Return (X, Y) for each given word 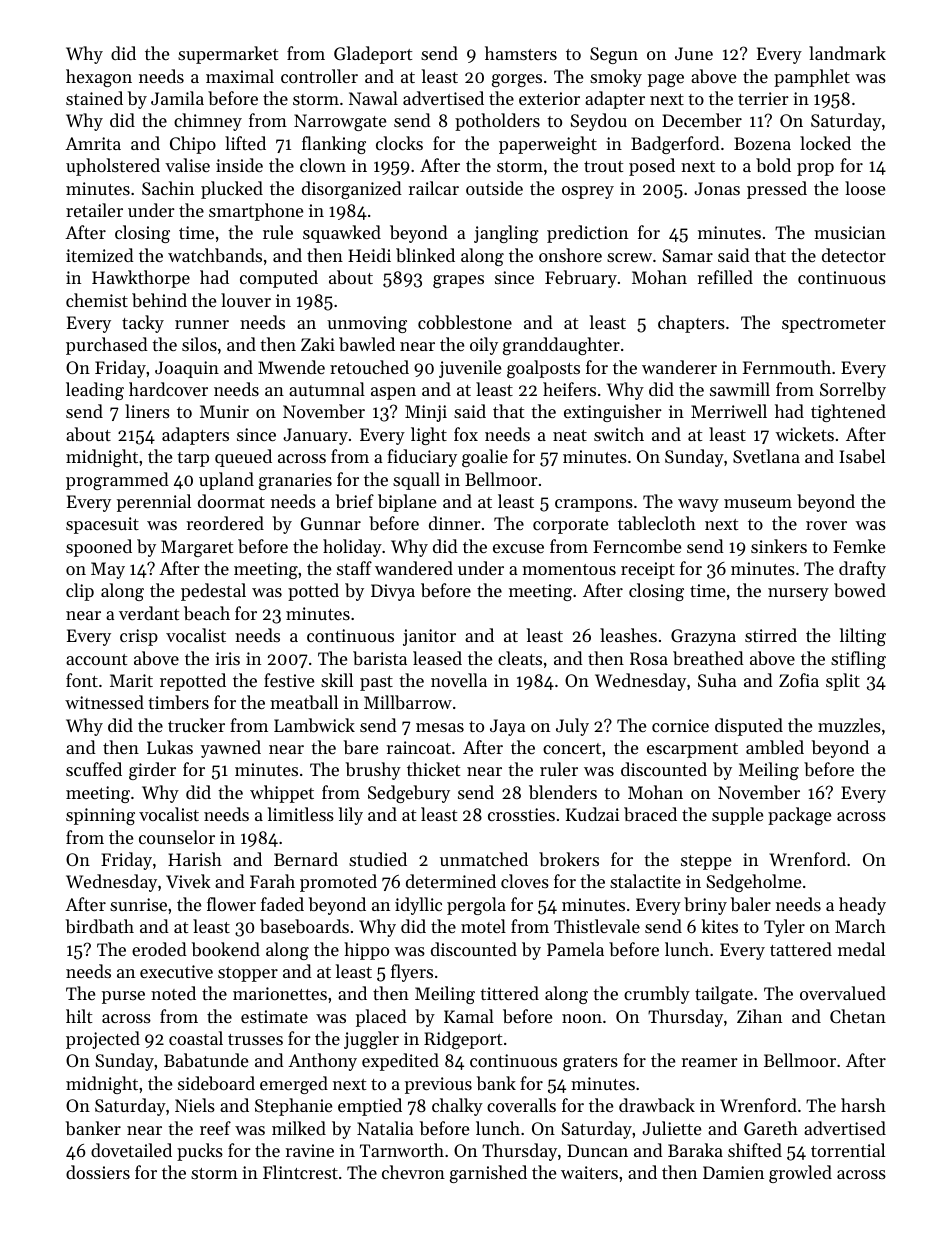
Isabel (862, 456)
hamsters (521, 53)
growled (800, 1174)
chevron (413, 1172)
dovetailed (131, 1150)
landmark (847, 53)
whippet (282, 794)
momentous (569, 569)
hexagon (99, 78)
